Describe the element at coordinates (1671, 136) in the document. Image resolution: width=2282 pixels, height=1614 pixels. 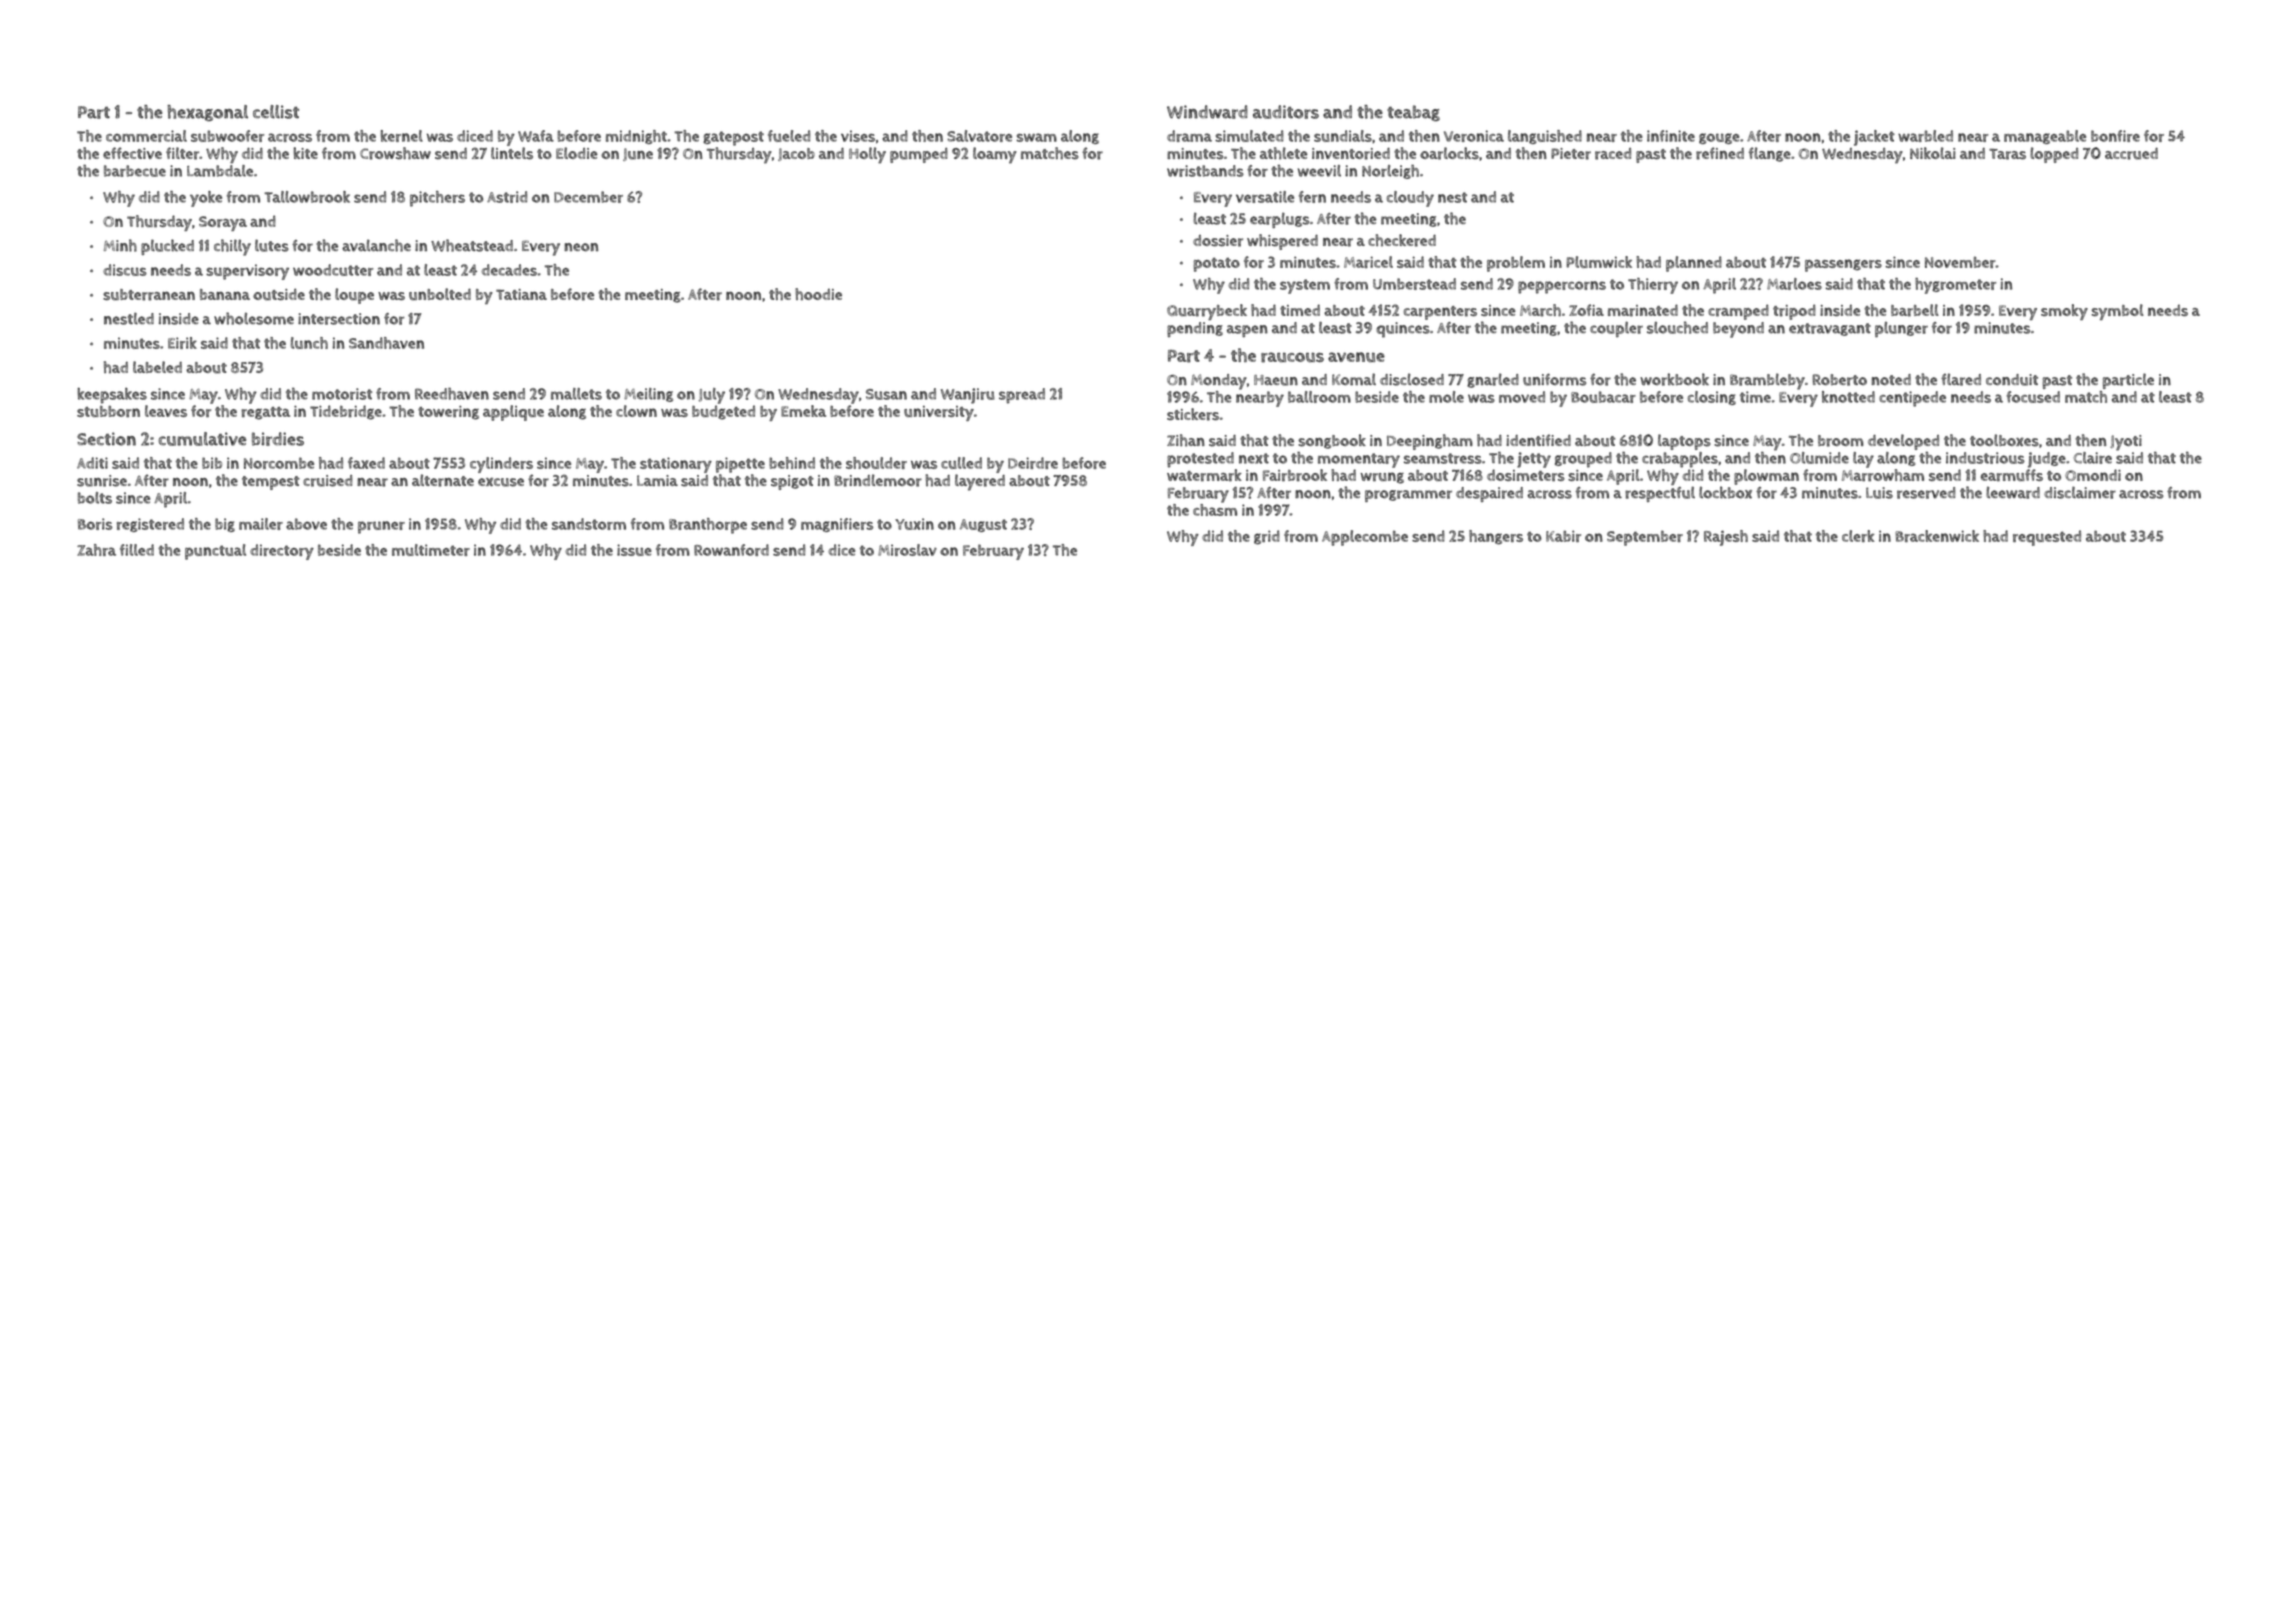
I see `infinite` at that location.
